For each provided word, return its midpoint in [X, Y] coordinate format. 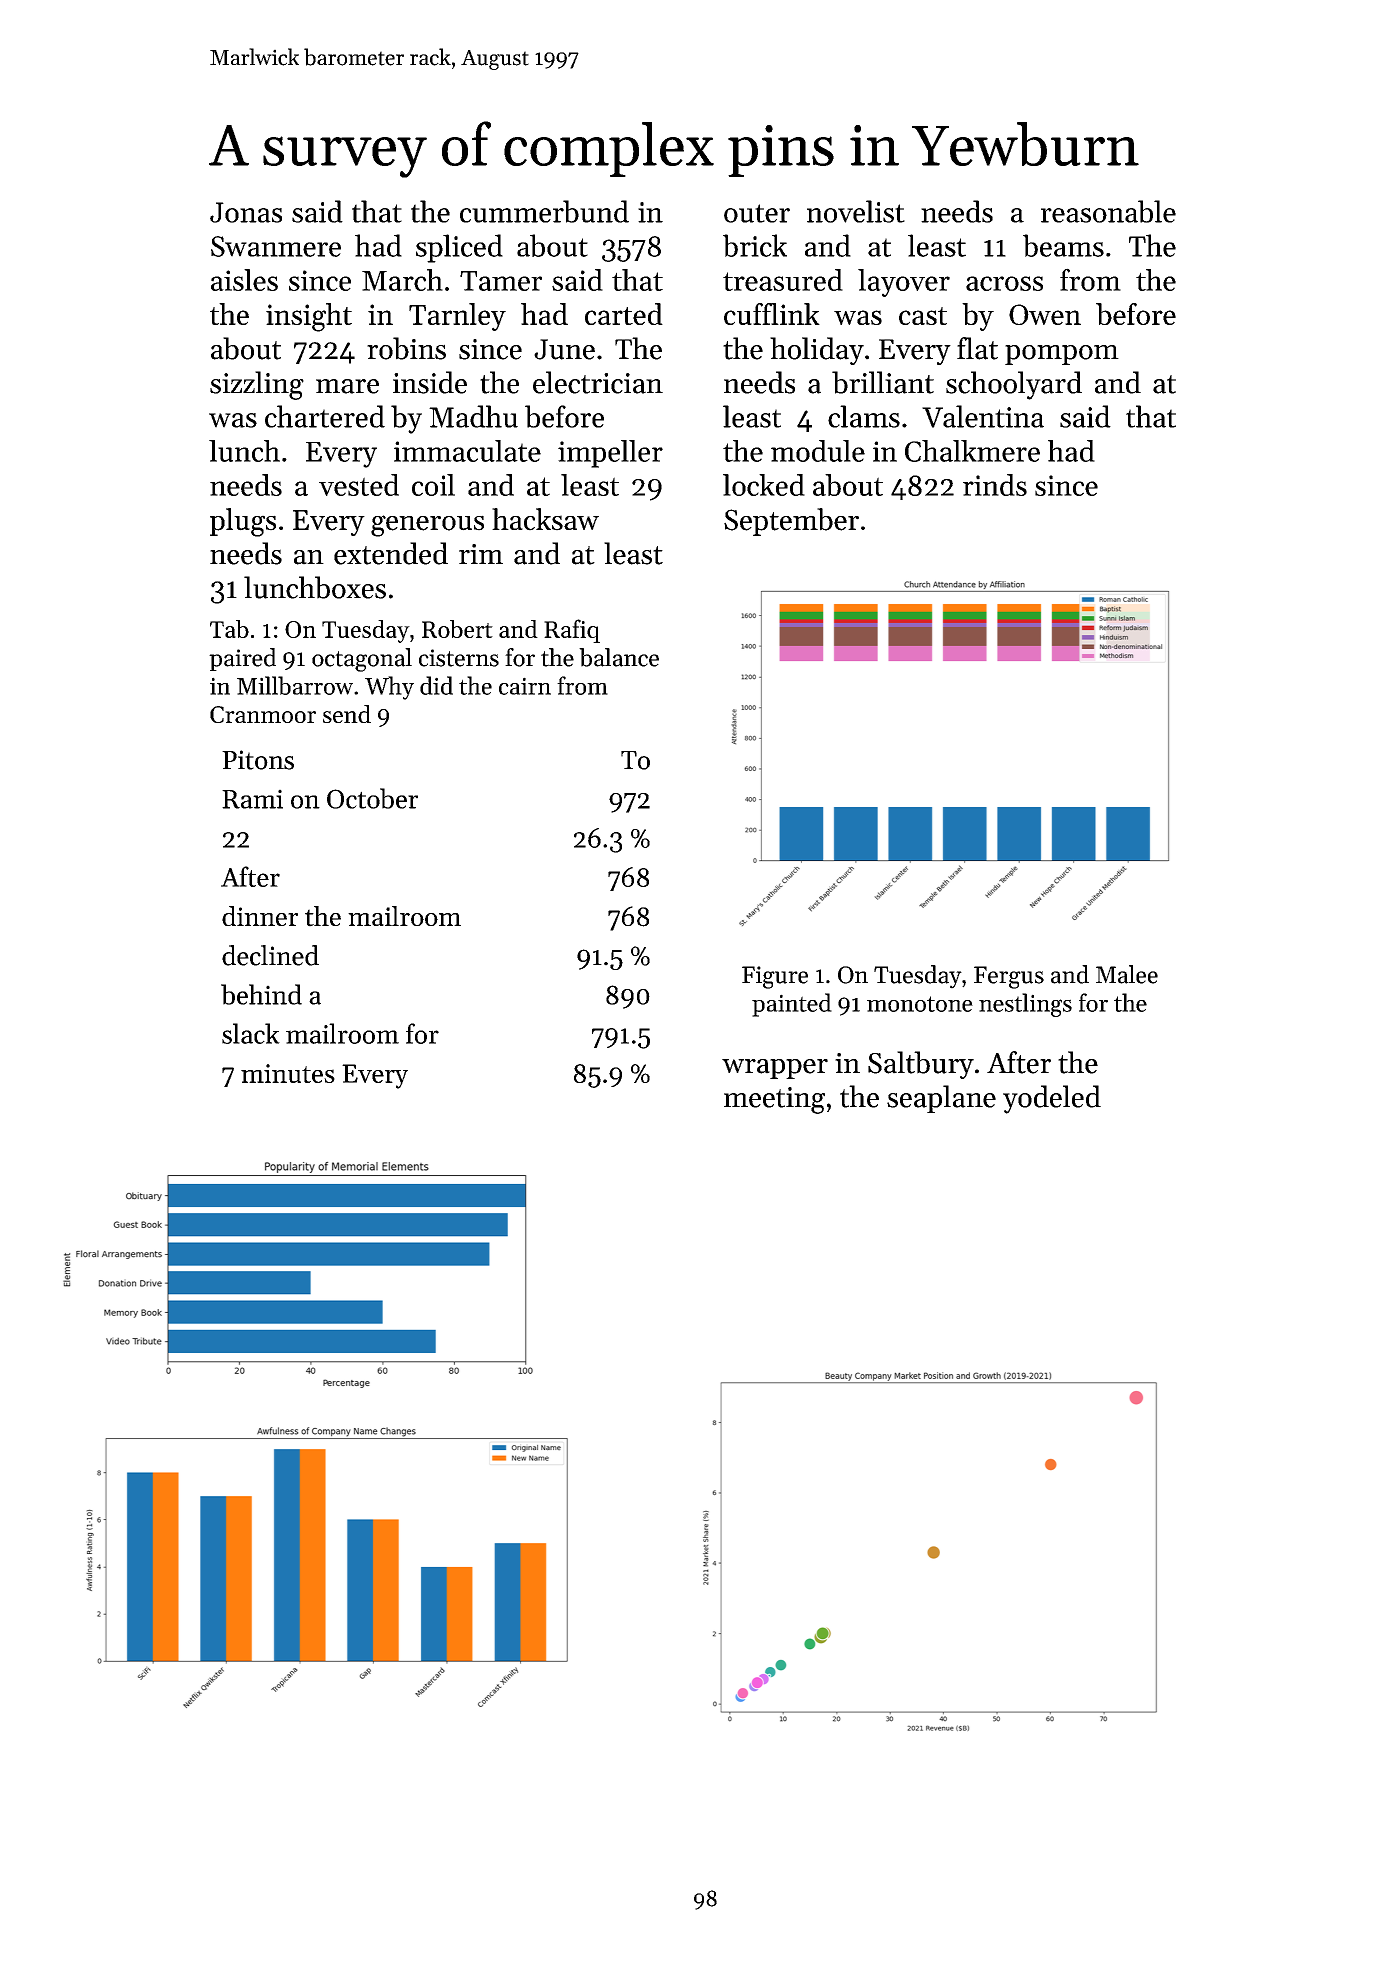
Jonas [246, 212]
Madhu [473, 416]
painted [792, 1005]
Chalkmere [972, 451]
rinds [995, 485]
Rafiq [572, 631]
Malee [1127, 974]
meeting [774, 1100]
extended [391, 553]
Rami [252, 799]
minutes [288, 1073]
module [818, 451]
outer [757, 213]
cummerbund [544, 211]
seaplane [941, 1099]
